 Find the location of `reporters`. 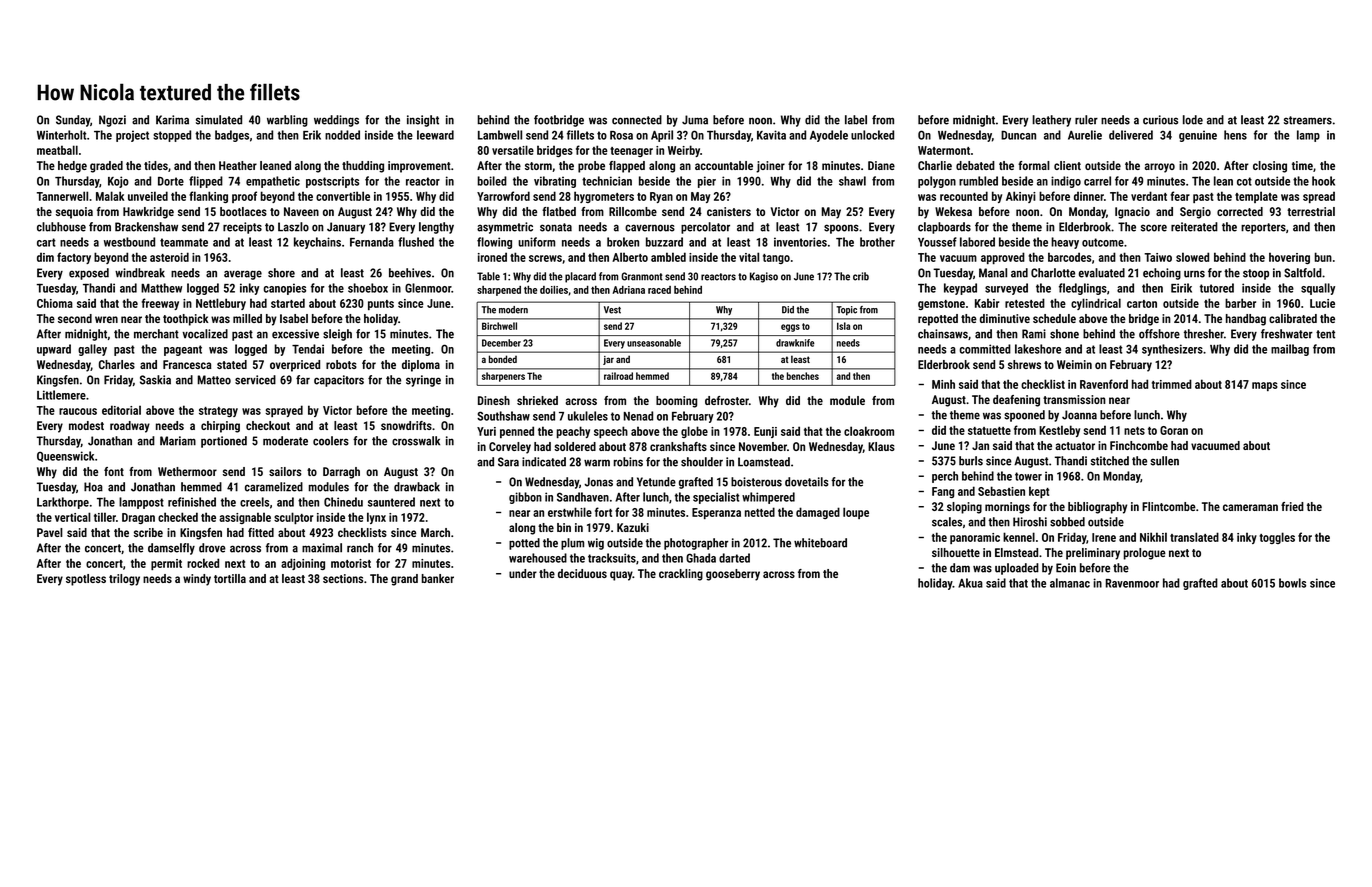

reporters is located at coordinates (1263, 228).
